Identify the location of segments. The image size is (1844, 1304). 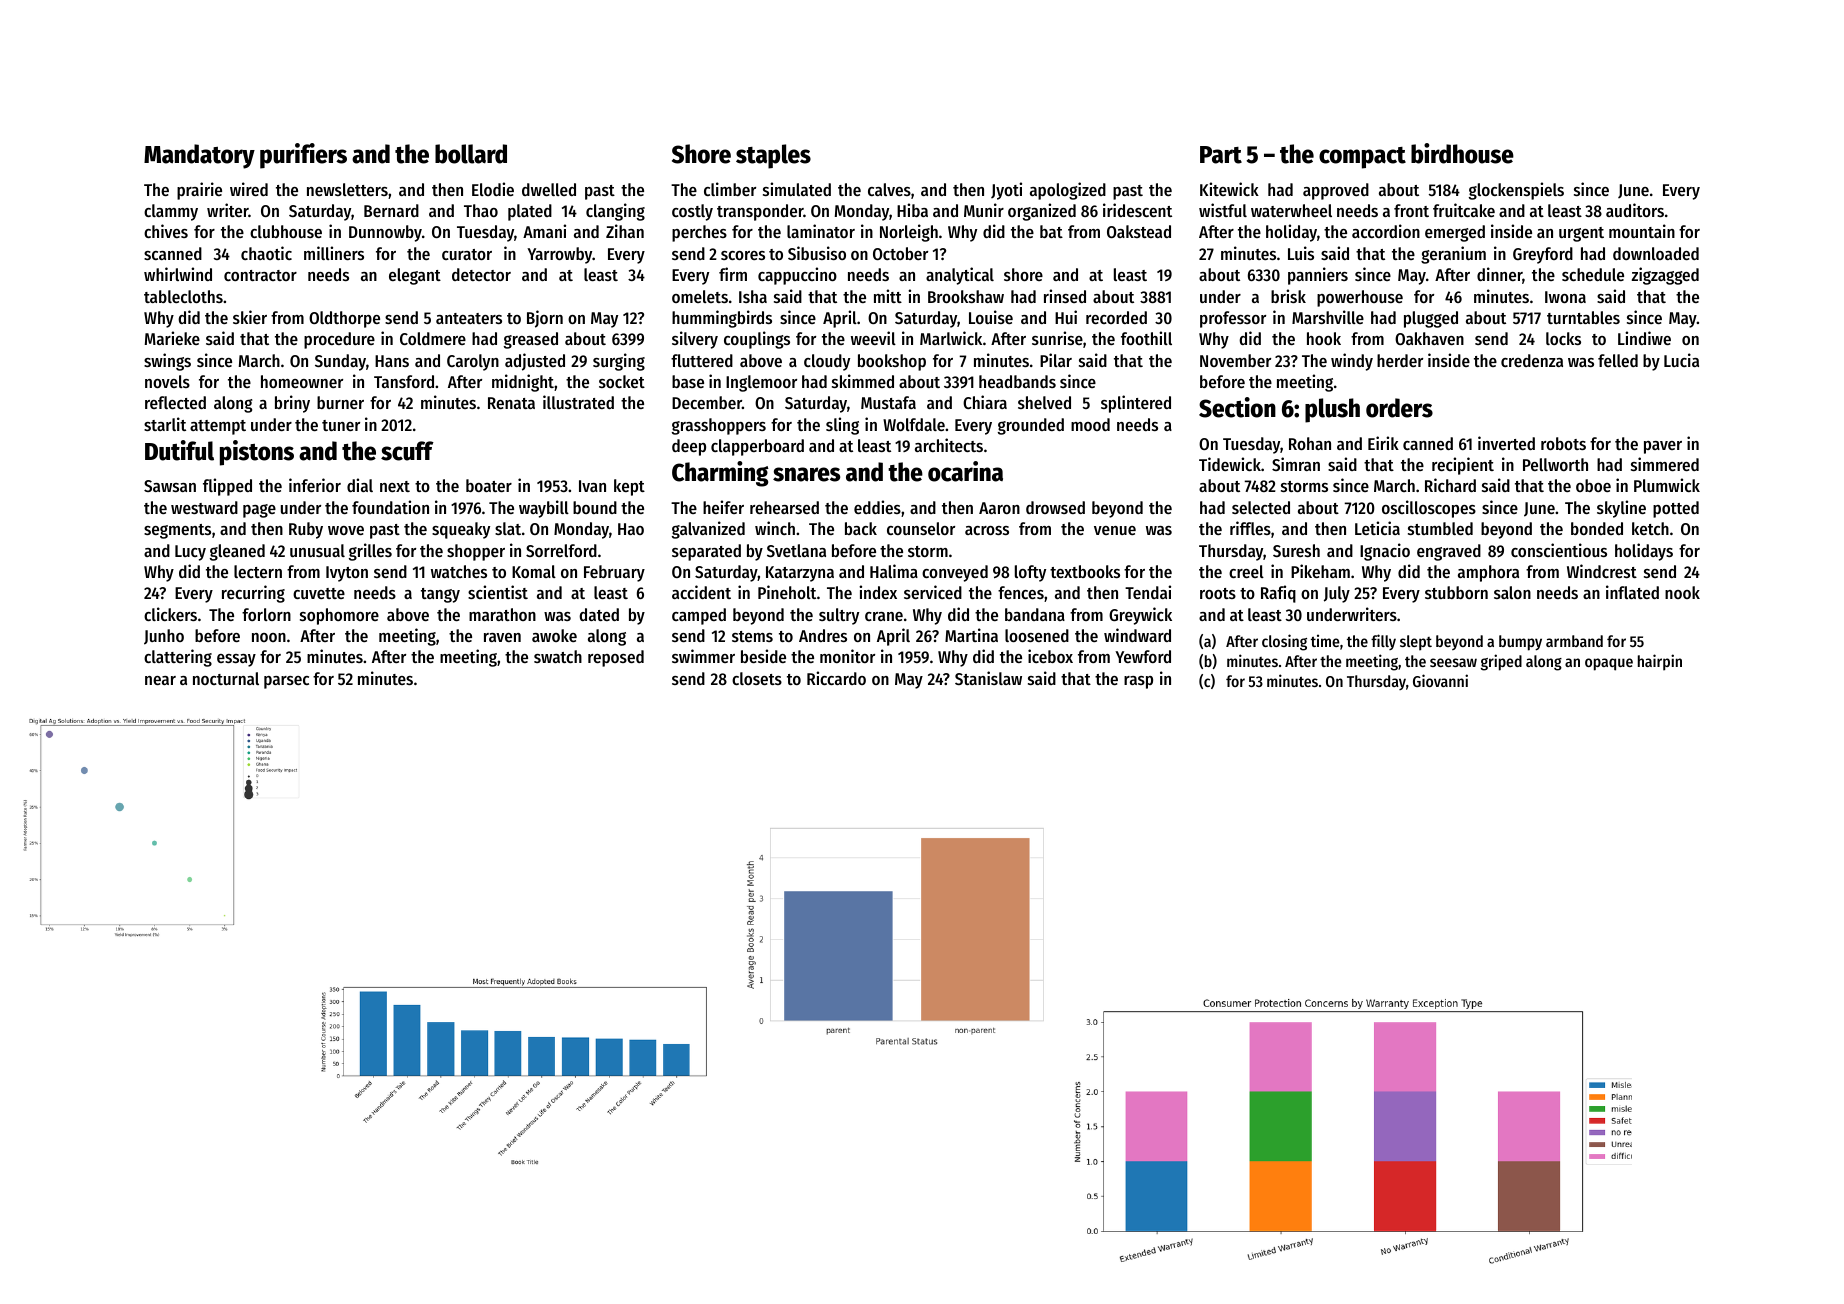
(177, 531).
